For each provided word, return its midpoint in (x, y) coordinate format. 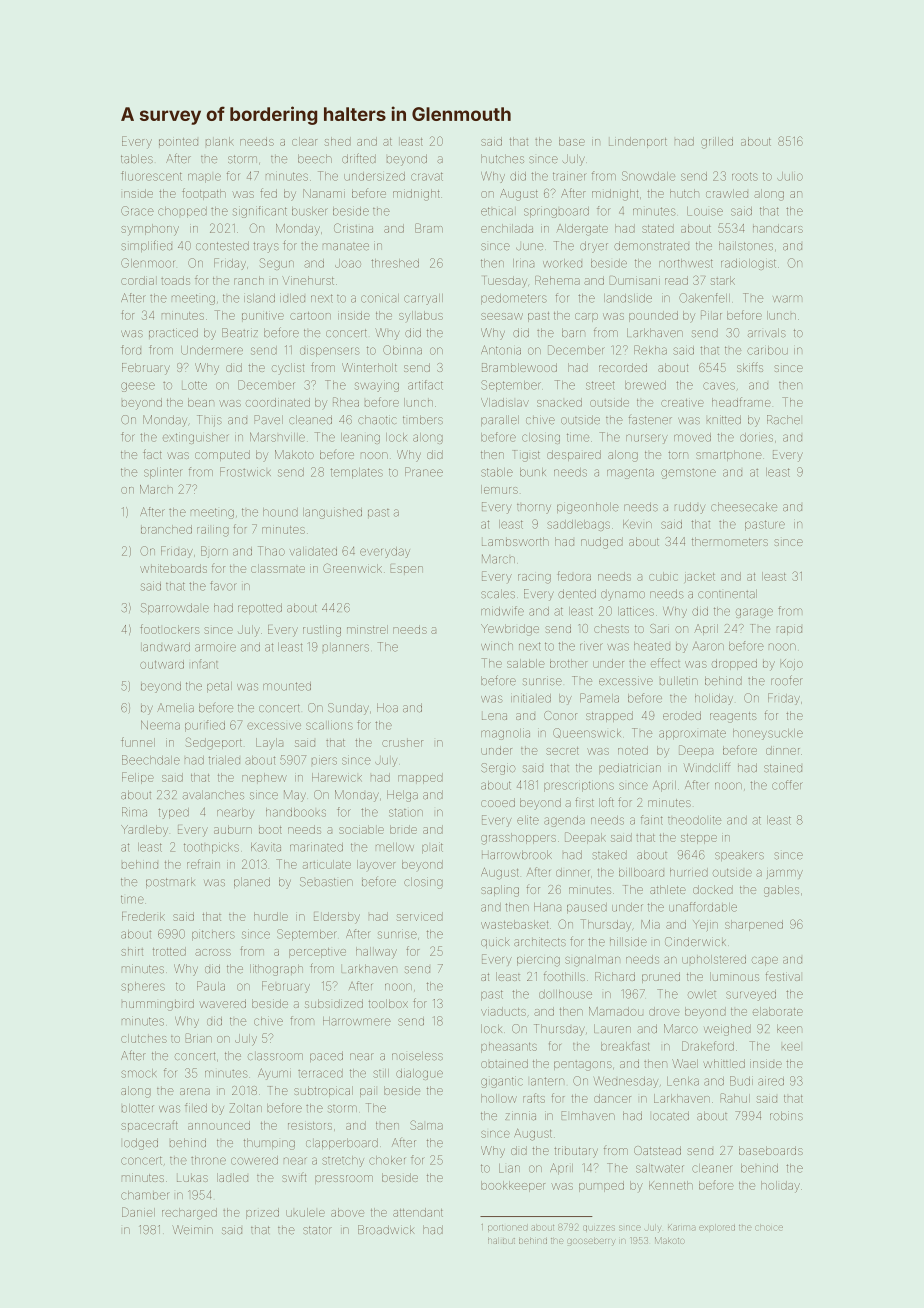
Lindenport (638, 142)
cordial (137, 280)
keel (791, 1047)
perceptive (317, 953)
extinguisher (195, 438)
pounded (653, 316)
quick (495, 942)
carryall (423, 299)
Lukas (192, 1178)
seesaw (502, 316)
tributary (576, 1152)
